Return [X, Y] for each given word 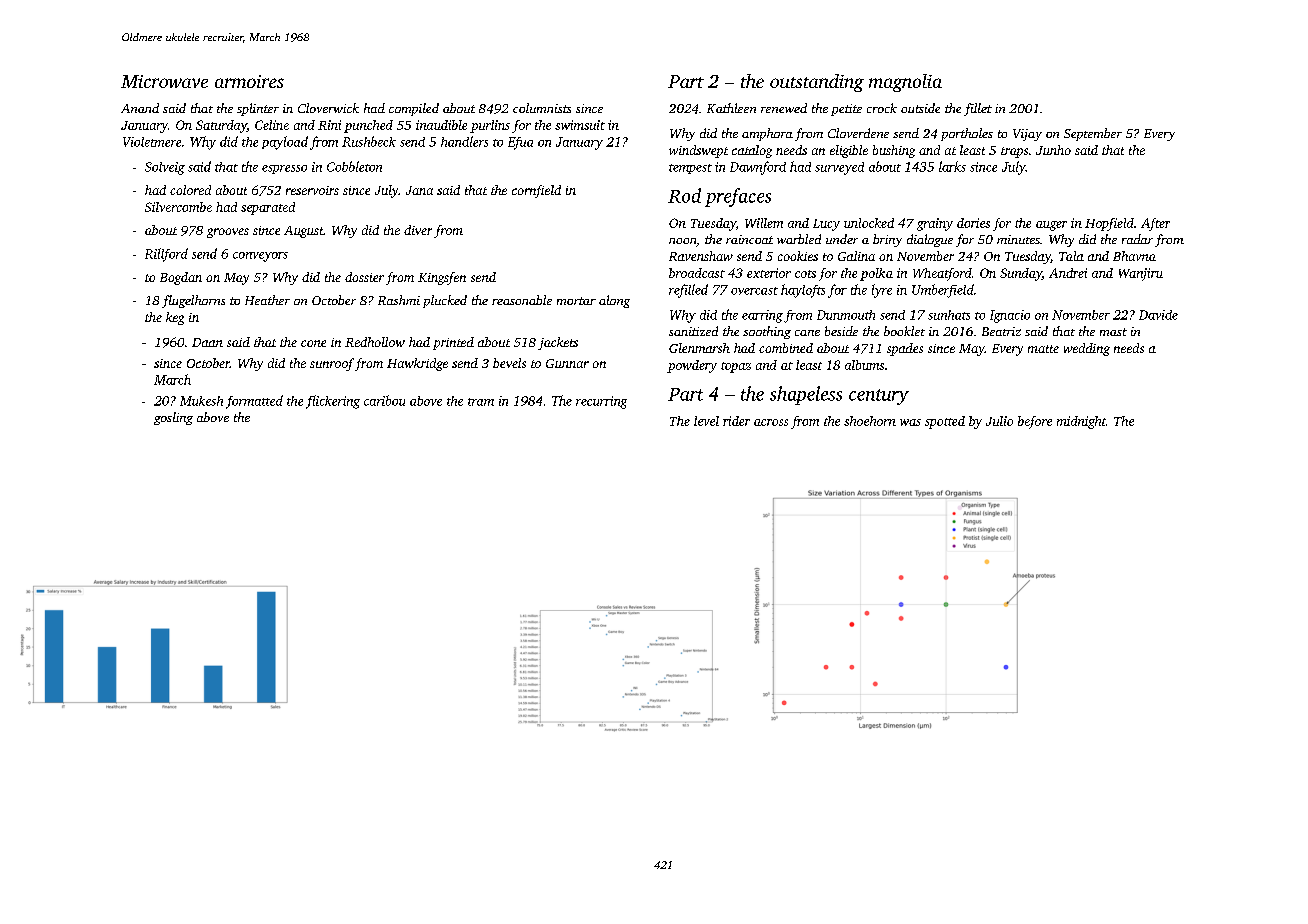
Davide [1158, 315]
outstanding [817, 83]
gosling [173, 418]
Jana [419, 190]
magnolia [905, 83]
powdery [692, 366]
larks [952, 166]
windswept [698, 151]
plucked [445, 301]
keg [175, 318]
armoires [249, 81]
